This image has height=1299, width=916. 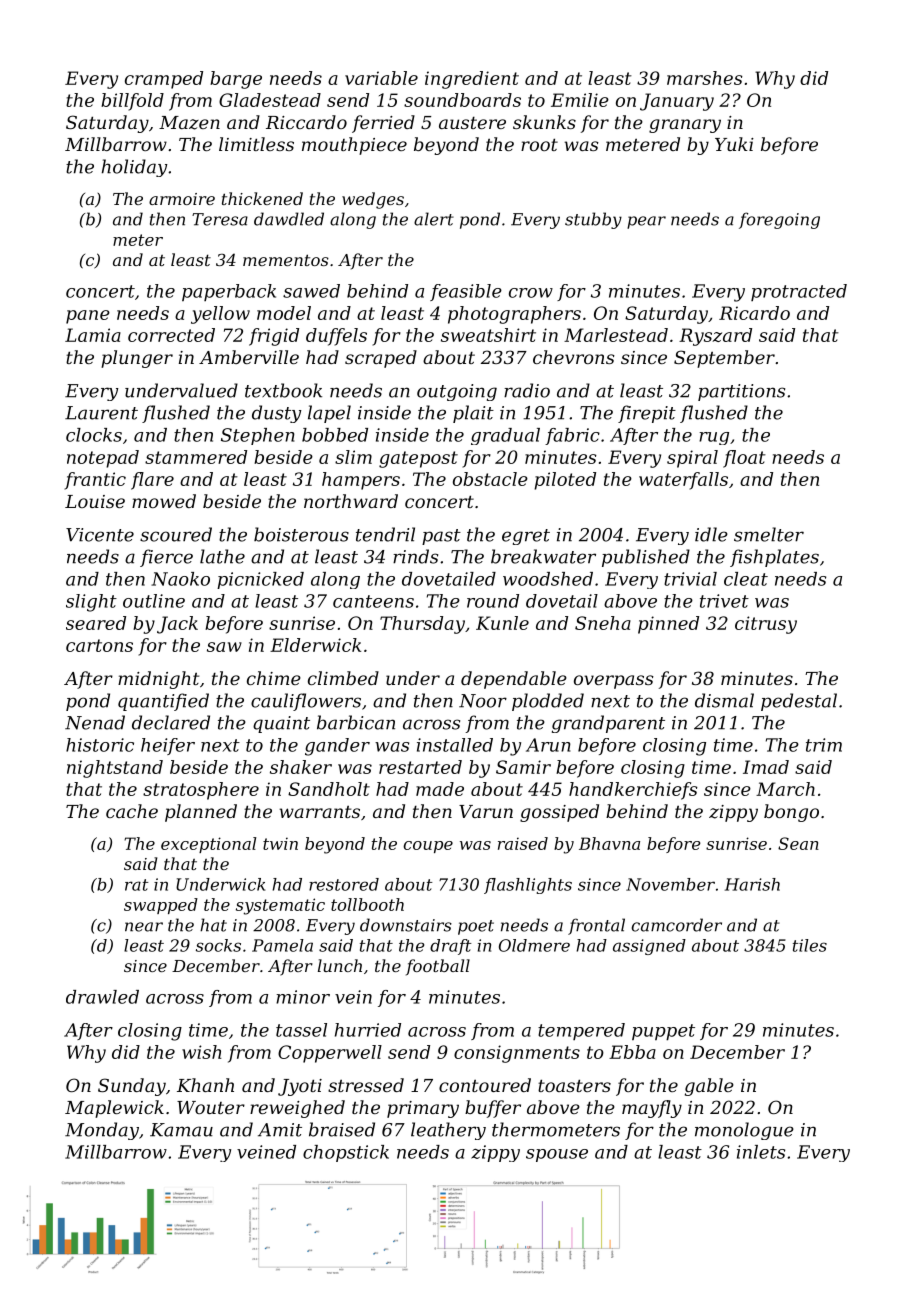 What do you see at coordinates (418, 459) in the image?
I see `gatepost` at bounding box center [418, 459].
